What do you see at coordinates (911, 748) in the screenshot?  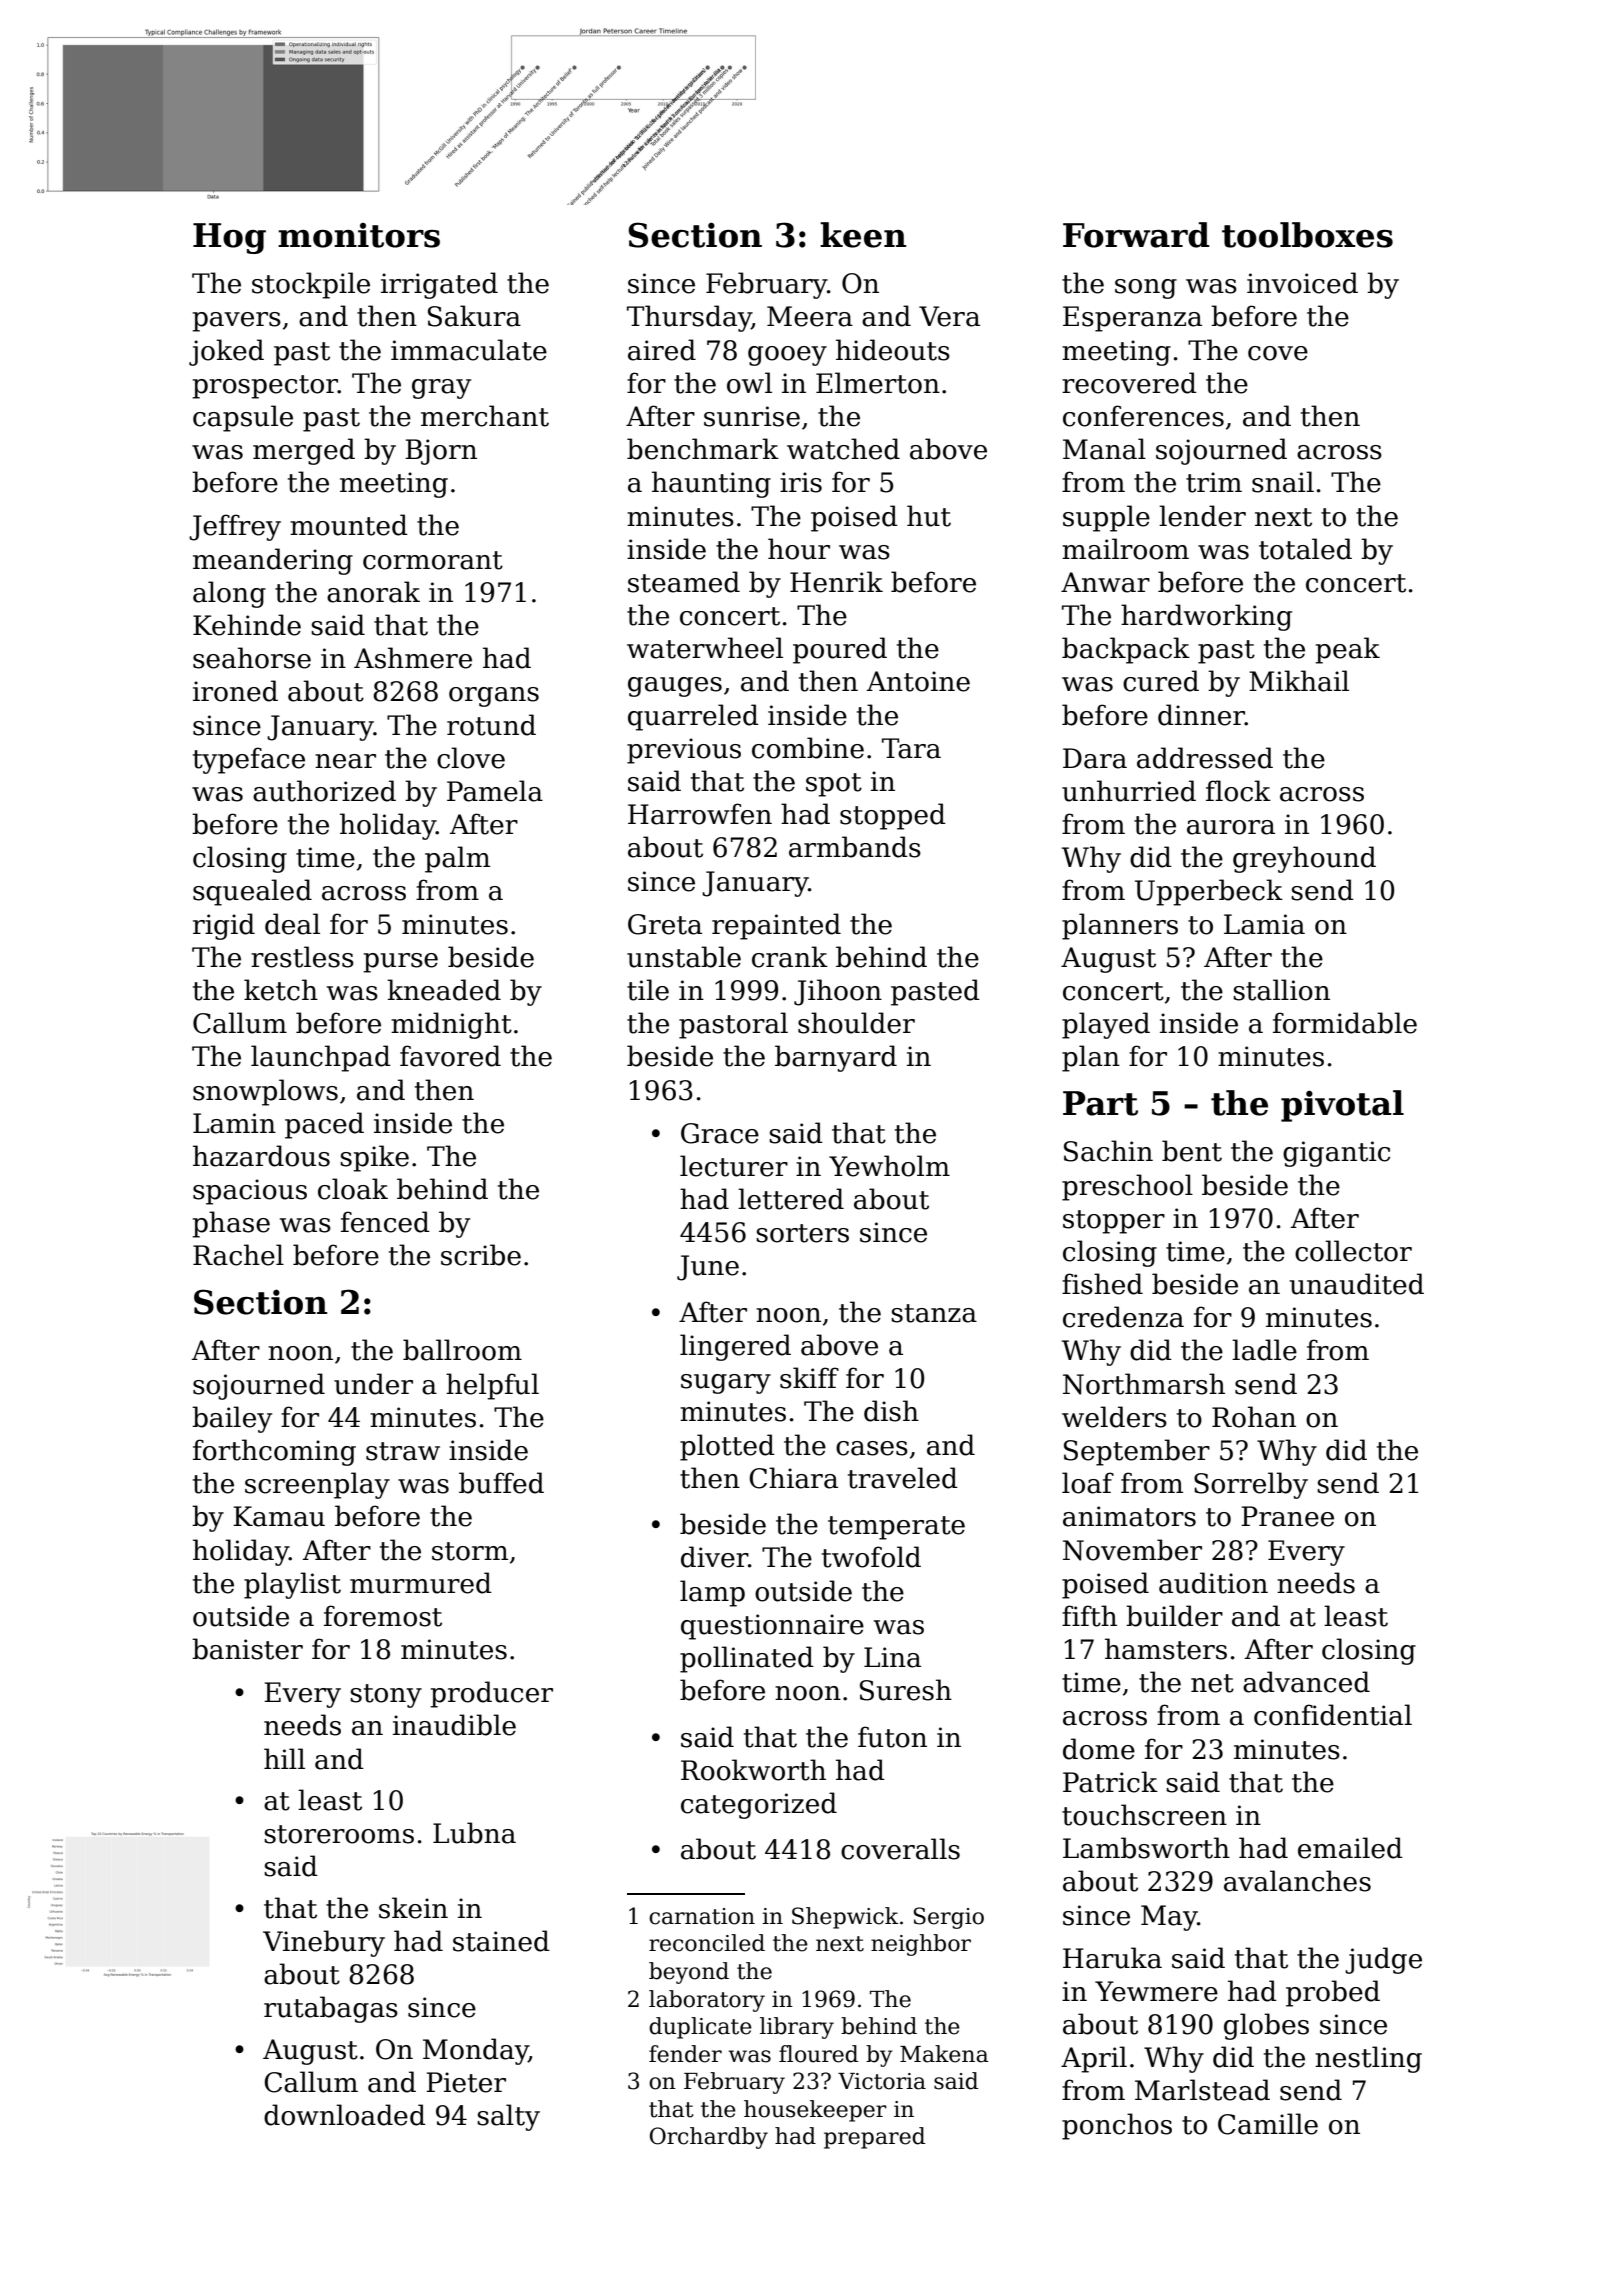 I see `Tara` at bounding box center [911, 748].
